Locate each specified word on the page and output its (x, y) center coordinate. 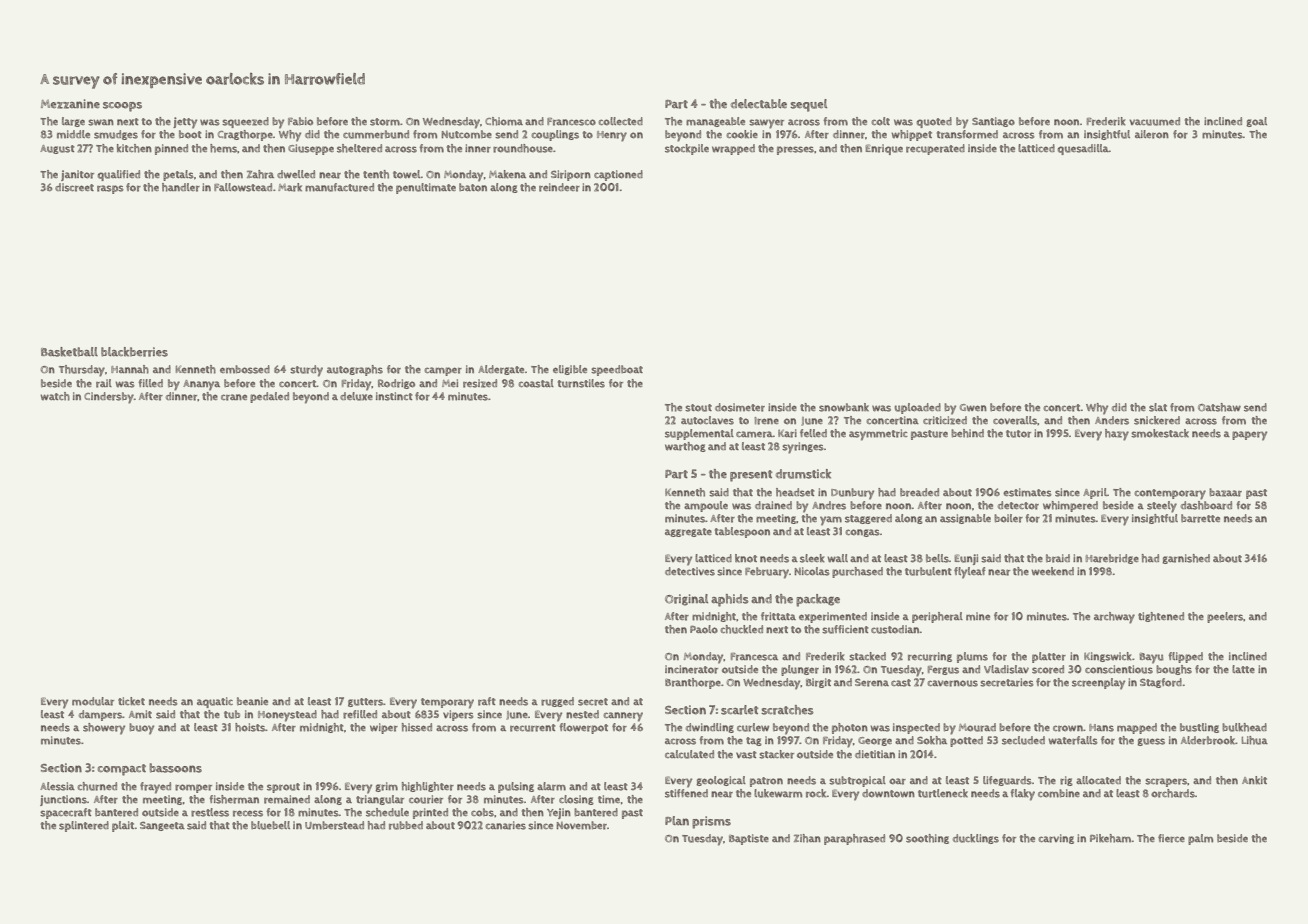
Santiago (993, 122)
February (767, 573)
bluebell (270, 825)
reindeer (559, 187)
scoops (122, 107)
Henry (612, 136)
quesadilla (1083, 149)
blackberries (134, 352)
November (581, 825)
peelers (1225, 617)
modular (93, 701)
